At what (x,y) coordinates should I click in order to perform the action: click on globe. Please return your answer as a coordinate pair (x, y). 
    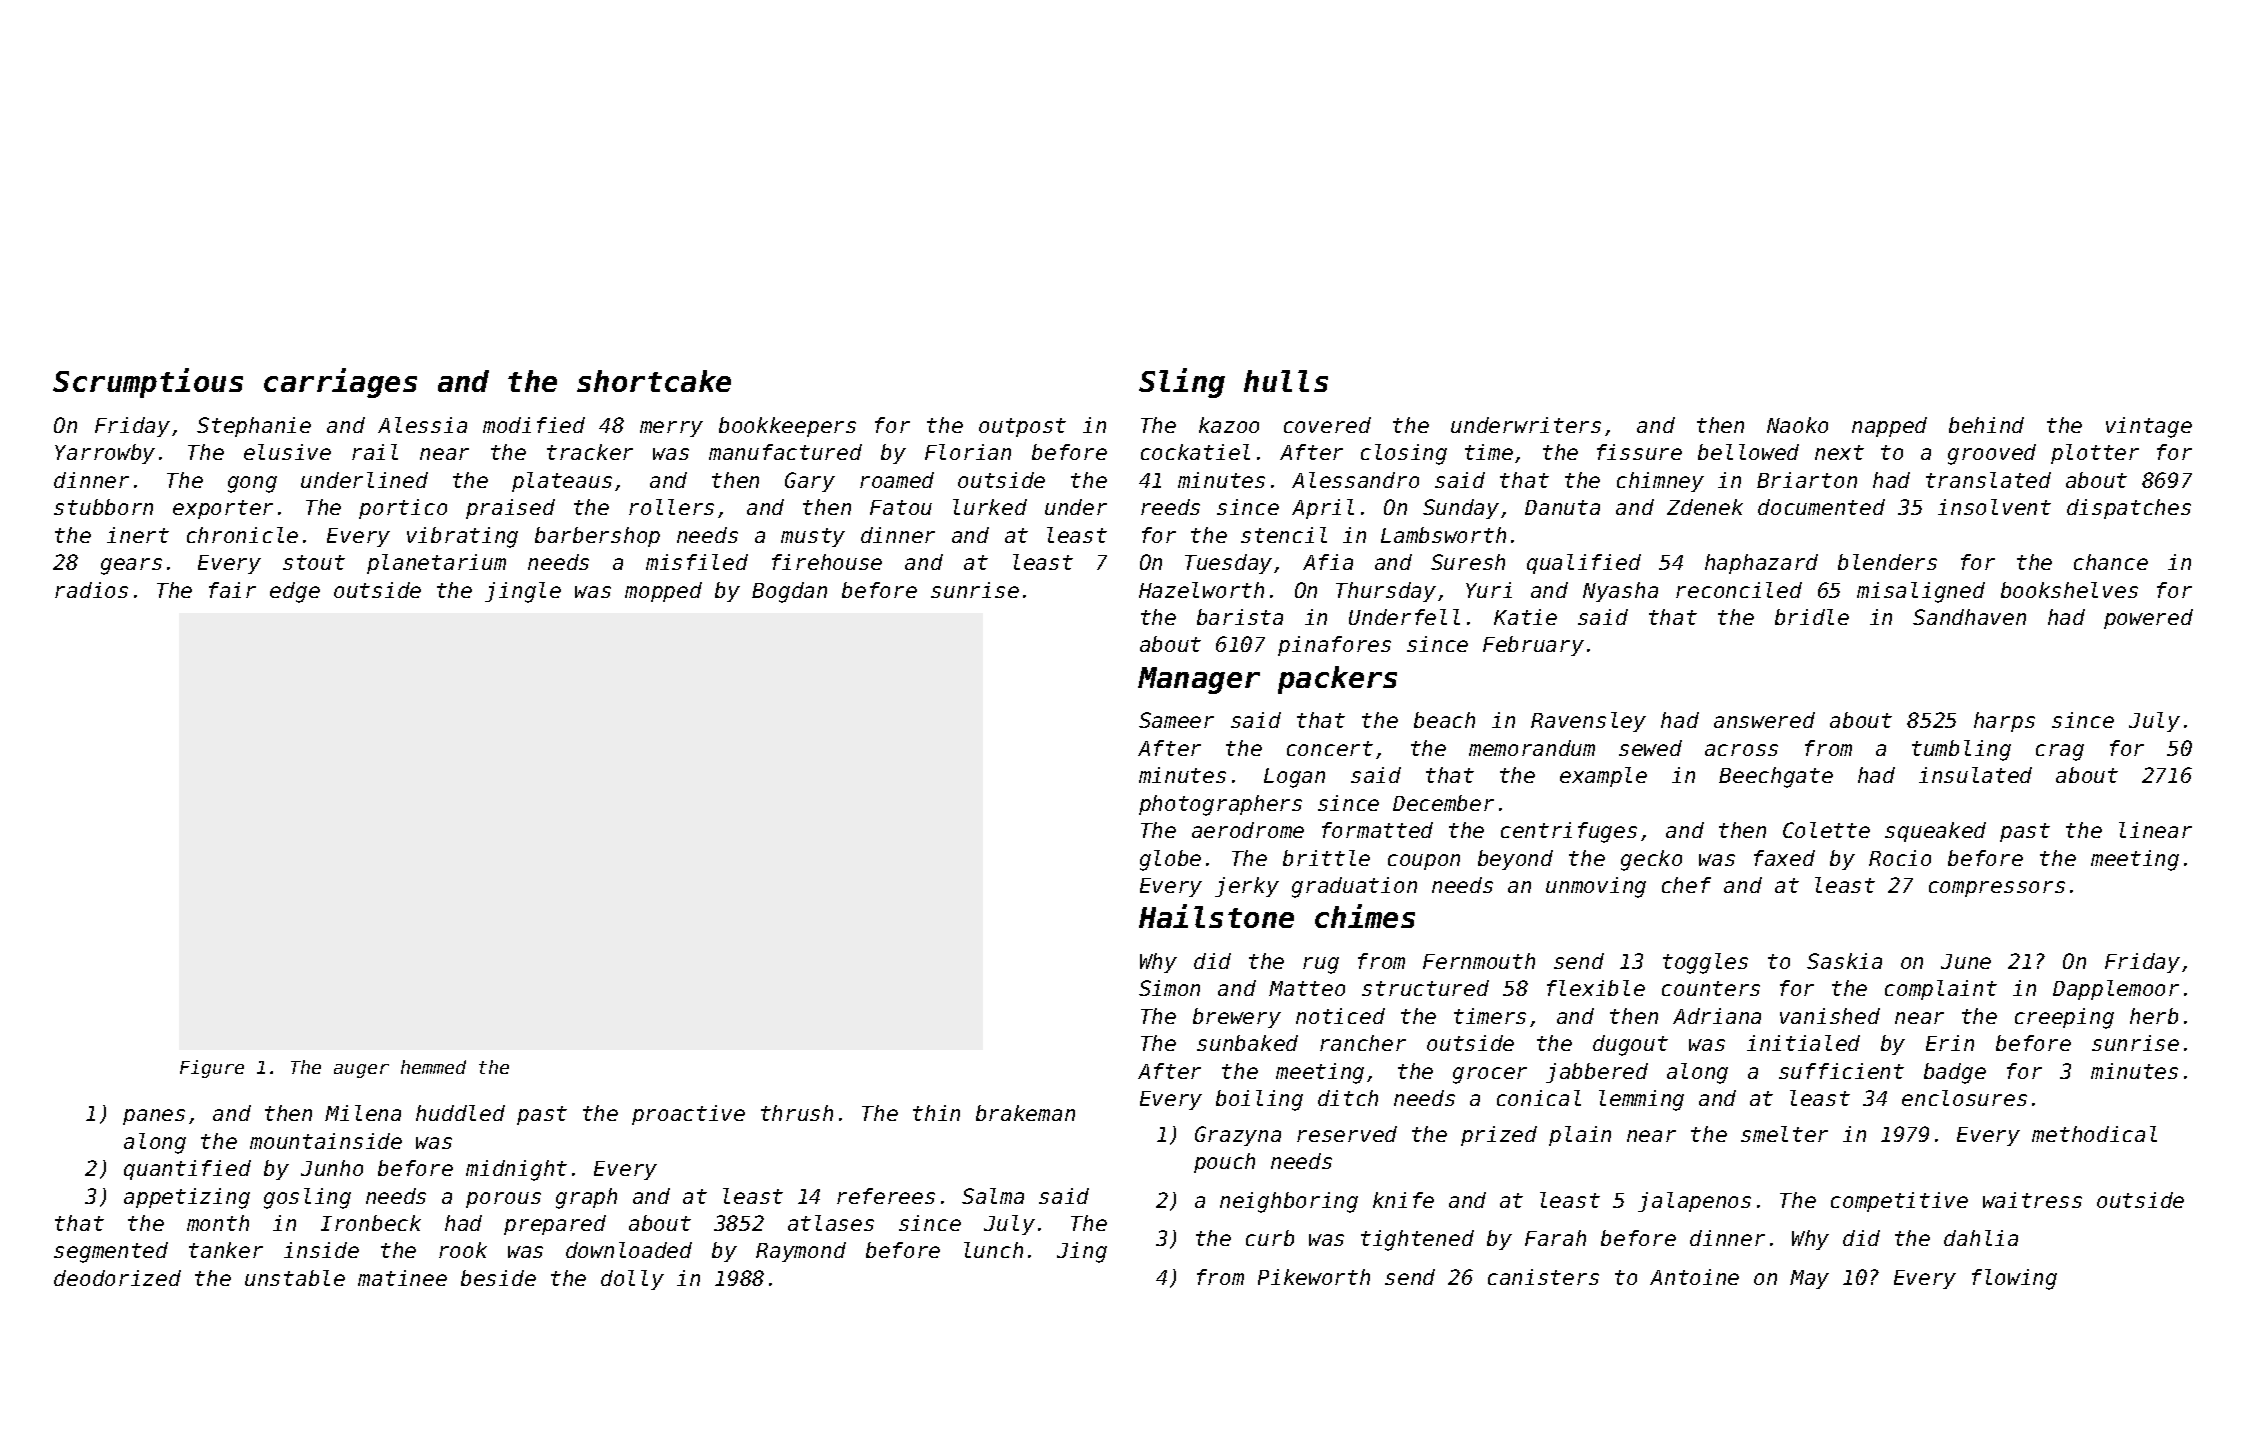
    Looking at the image, I should click on (1170, 860).
